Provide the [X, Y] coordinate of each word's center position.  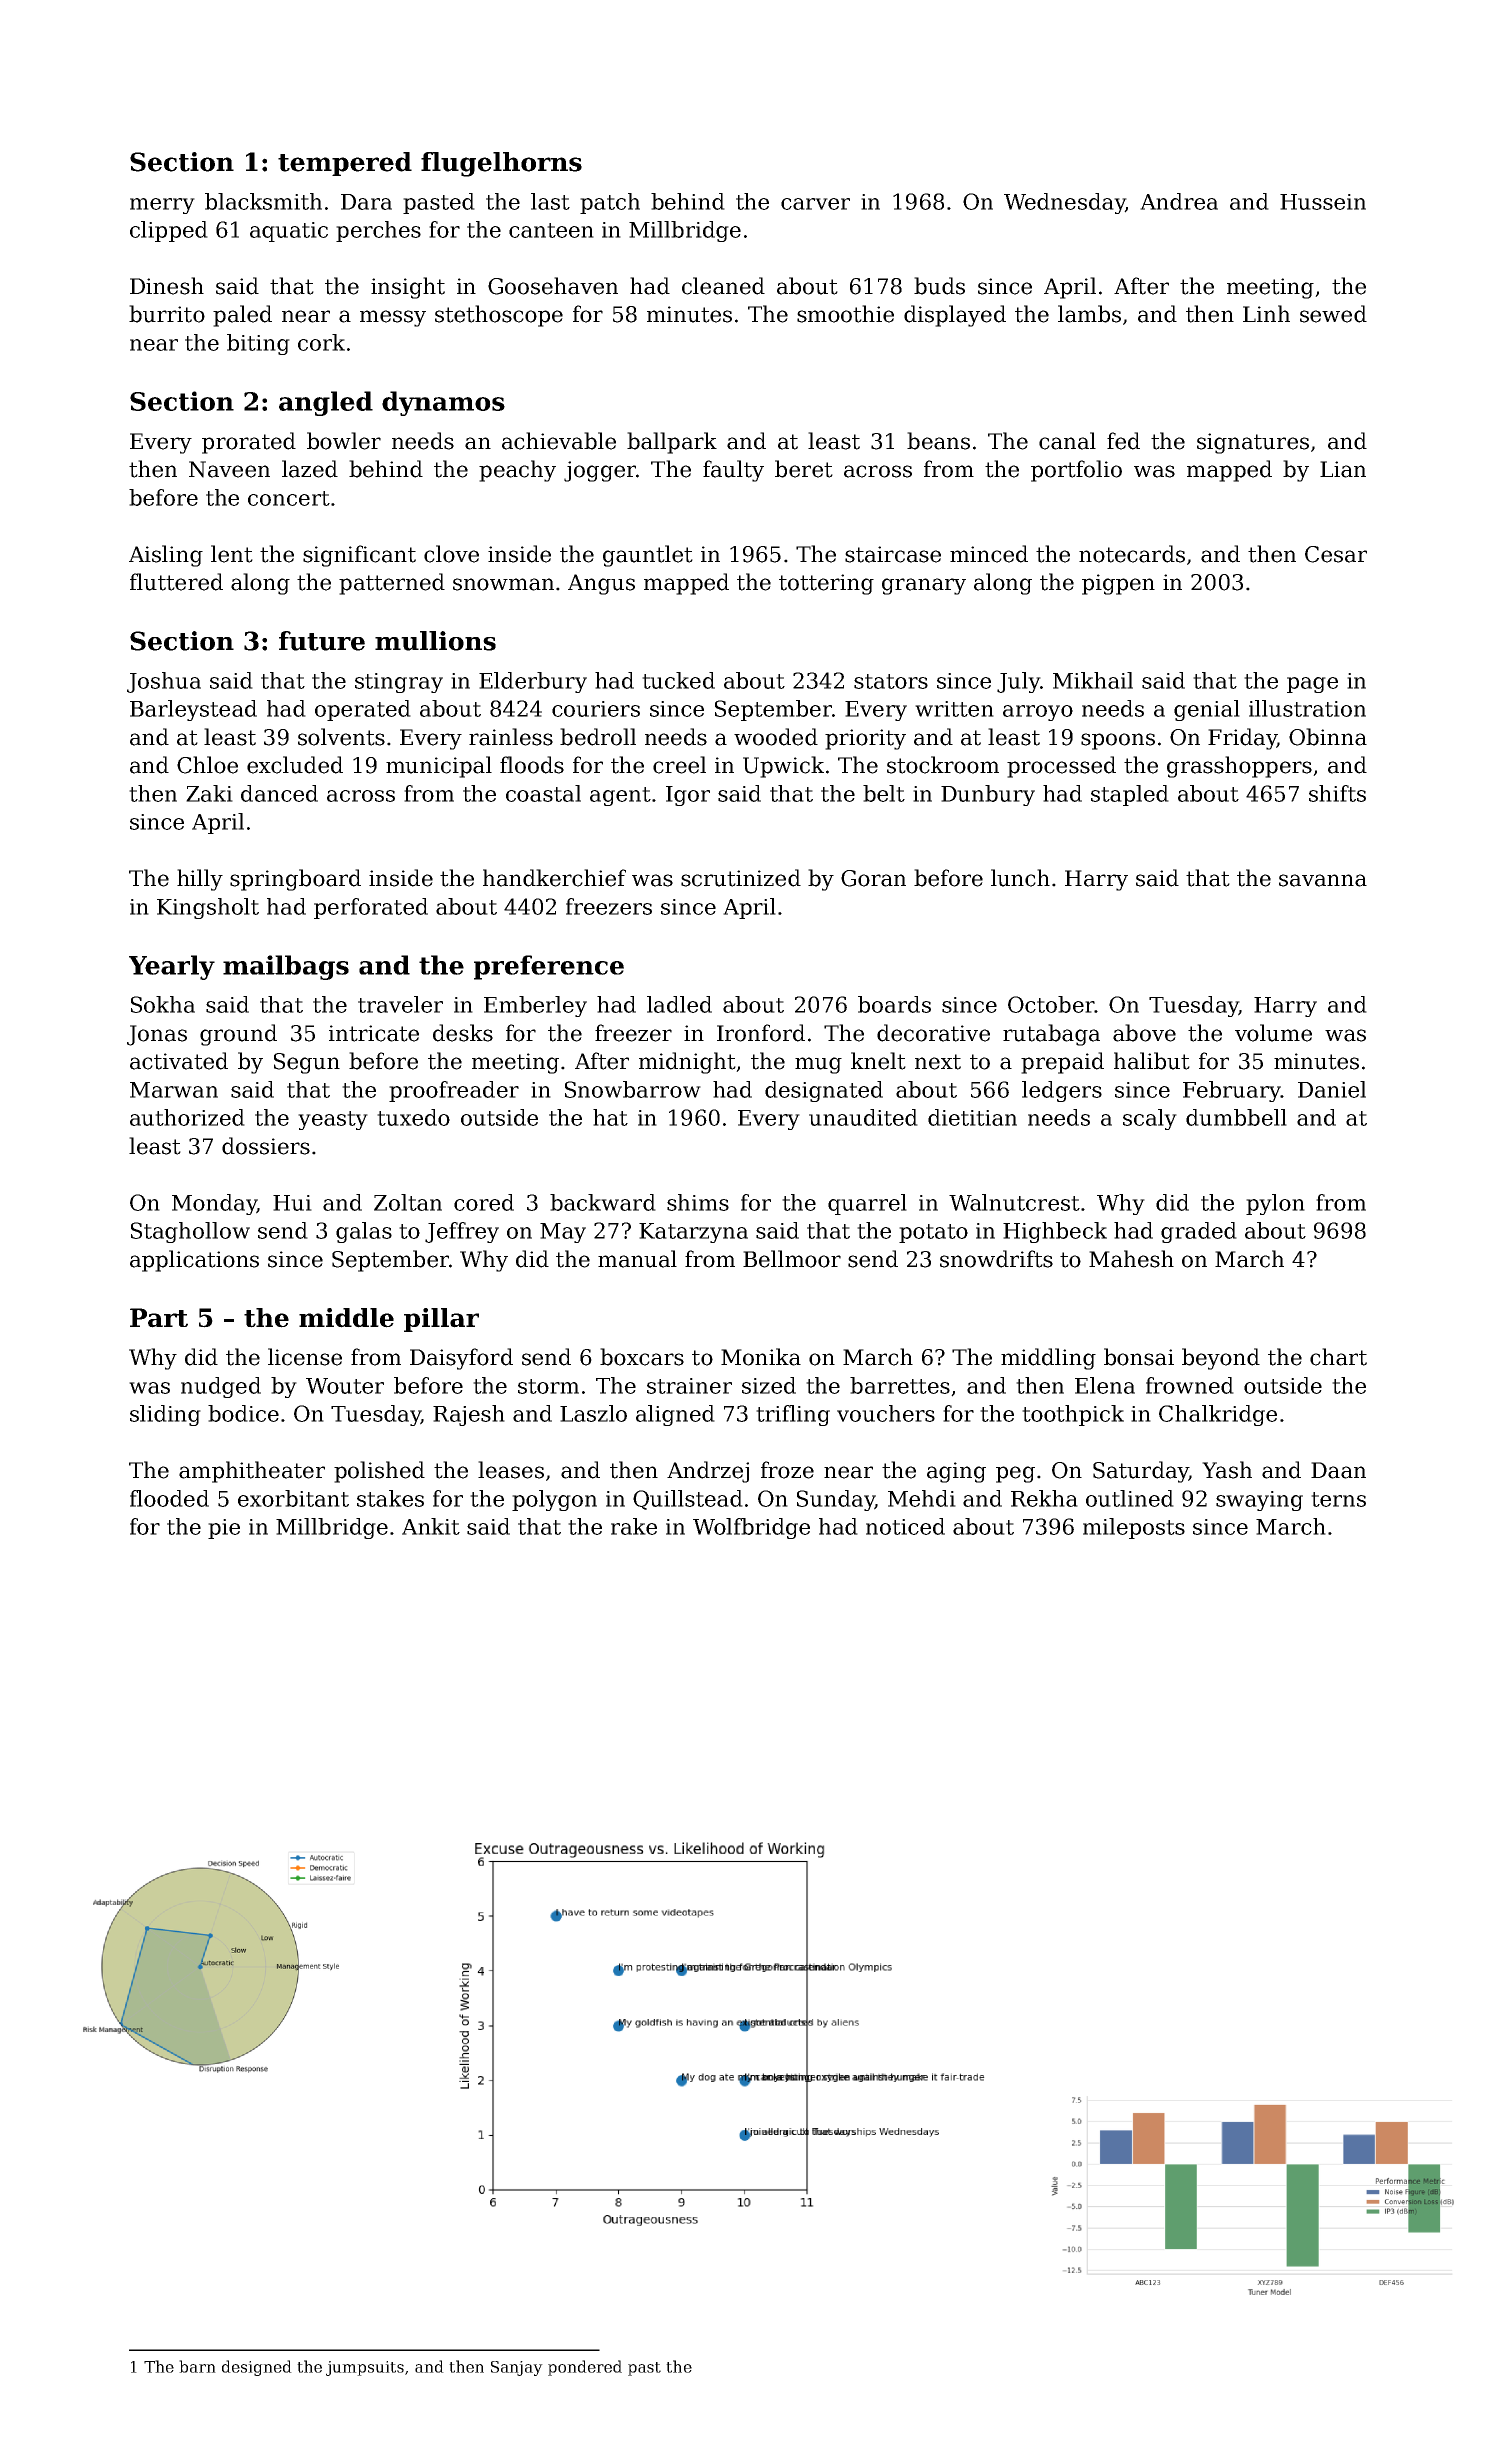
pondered [585, 2368]
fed [1123, 441]
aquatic [289, 232]
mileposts [1134, 1528]
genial [1207, 710]
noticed [905, 1526]
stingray [399, 683]
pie [224, 1529]
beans [938, 441]
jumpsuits [365, 2368]
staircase [893, 554]
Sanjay [517, 2368]
